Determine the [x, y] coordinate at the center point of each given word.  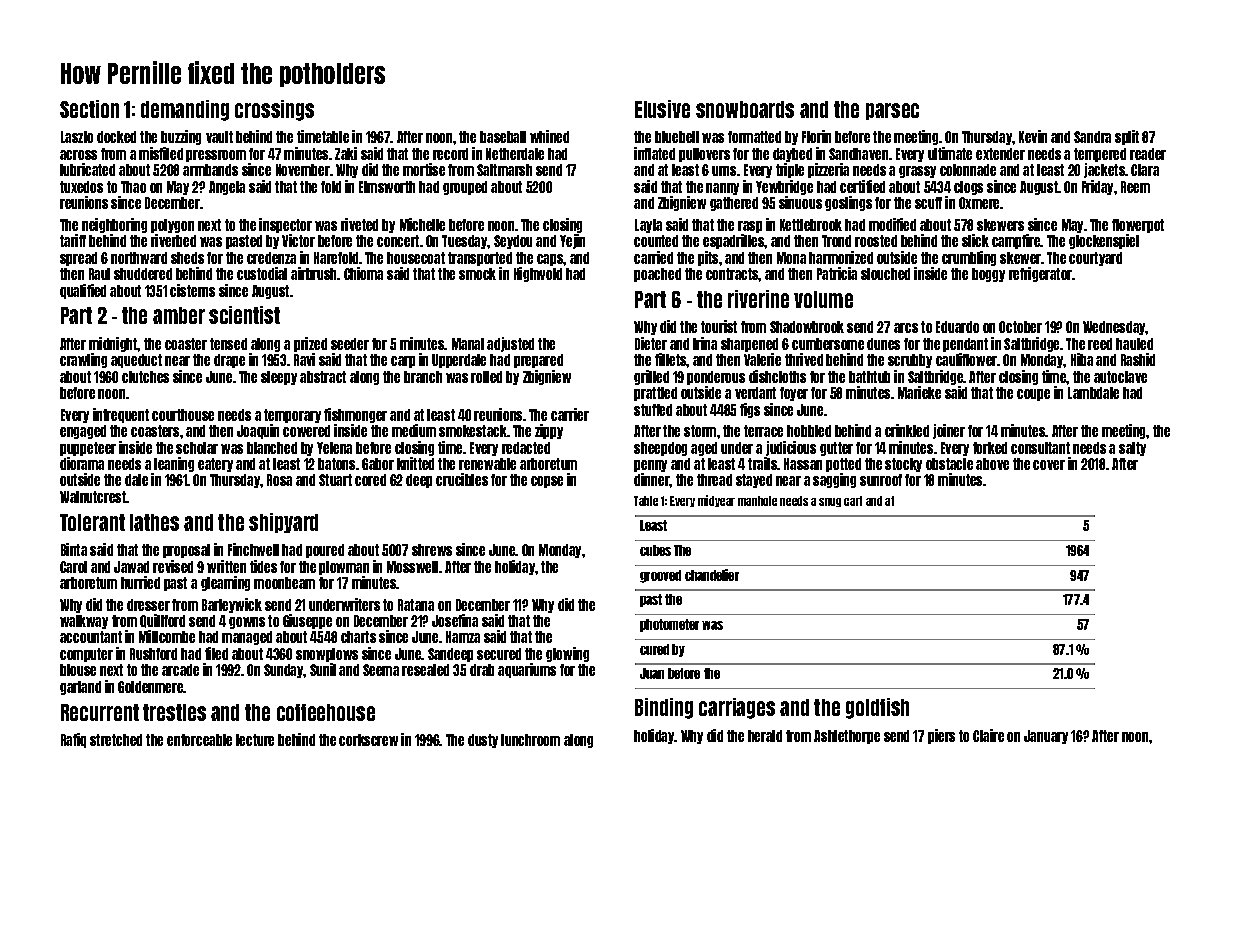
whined [549, 136]
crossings [274, 110]
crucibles [462, 479]
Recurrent [100, 712]
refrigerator [1041, 274]
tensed [228, 344]
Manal [468, 344]
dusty [483, 741]
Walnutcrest [93, 497]
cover [1049, 465]
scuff [928, 203]
